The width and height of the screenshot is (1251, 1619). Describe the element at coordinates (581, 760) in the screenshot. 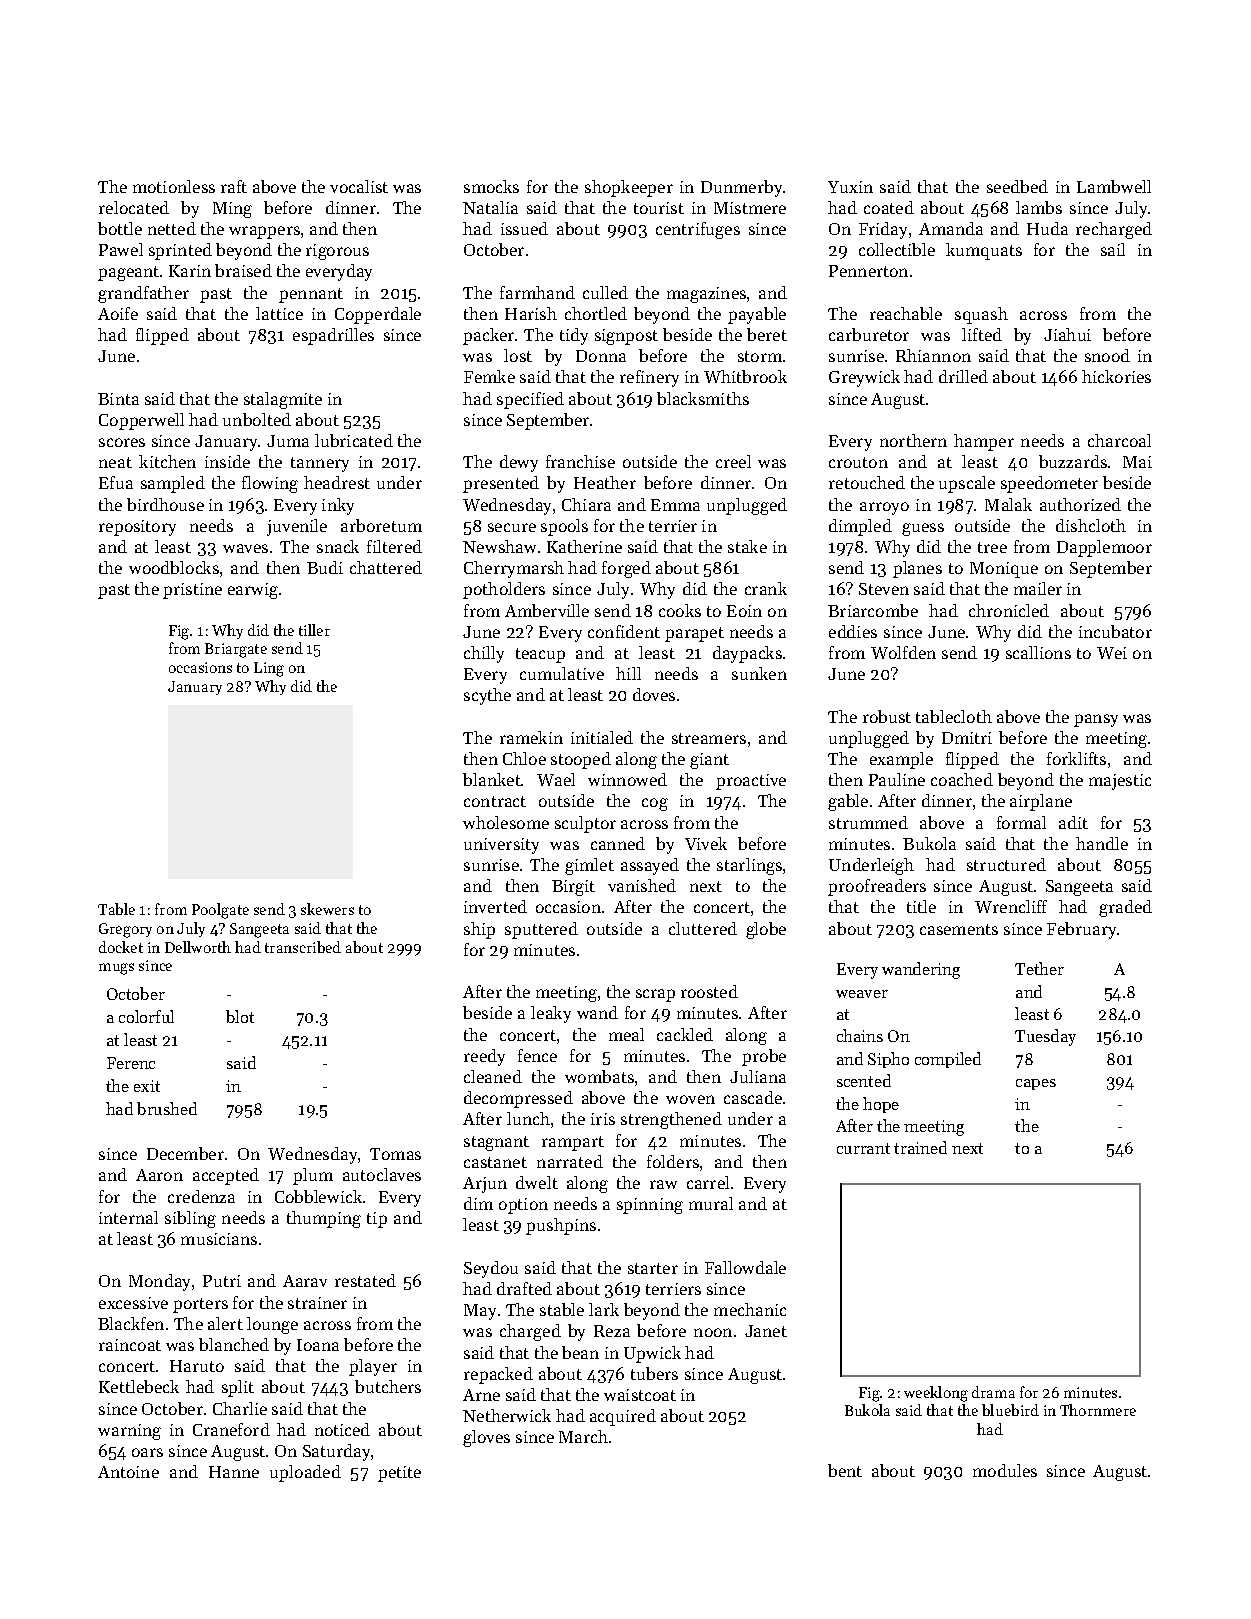

I see `stooped` at that location.
